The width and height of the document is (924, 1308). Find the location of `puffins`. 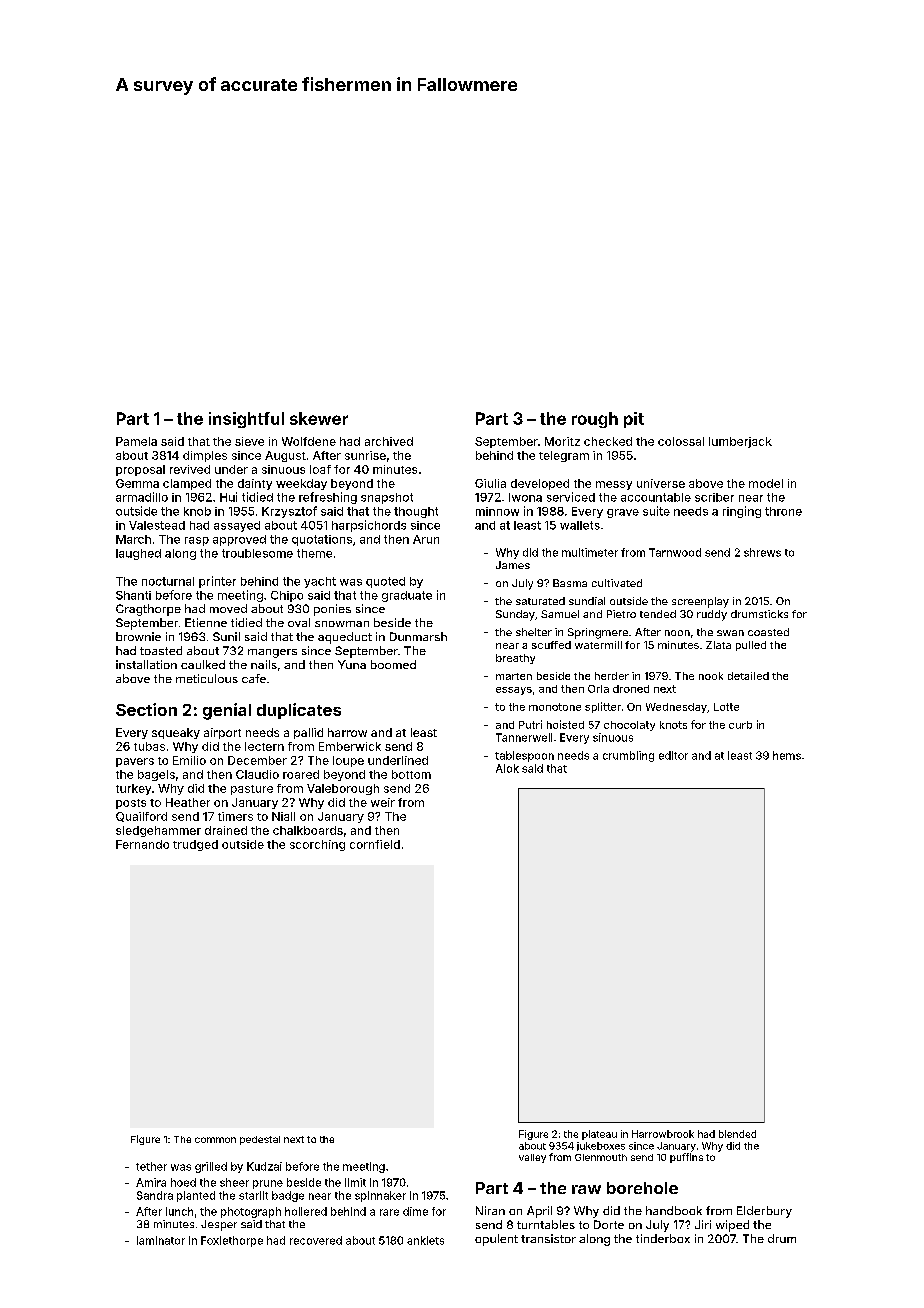

puffins is located at coordinates (686, 1158).
